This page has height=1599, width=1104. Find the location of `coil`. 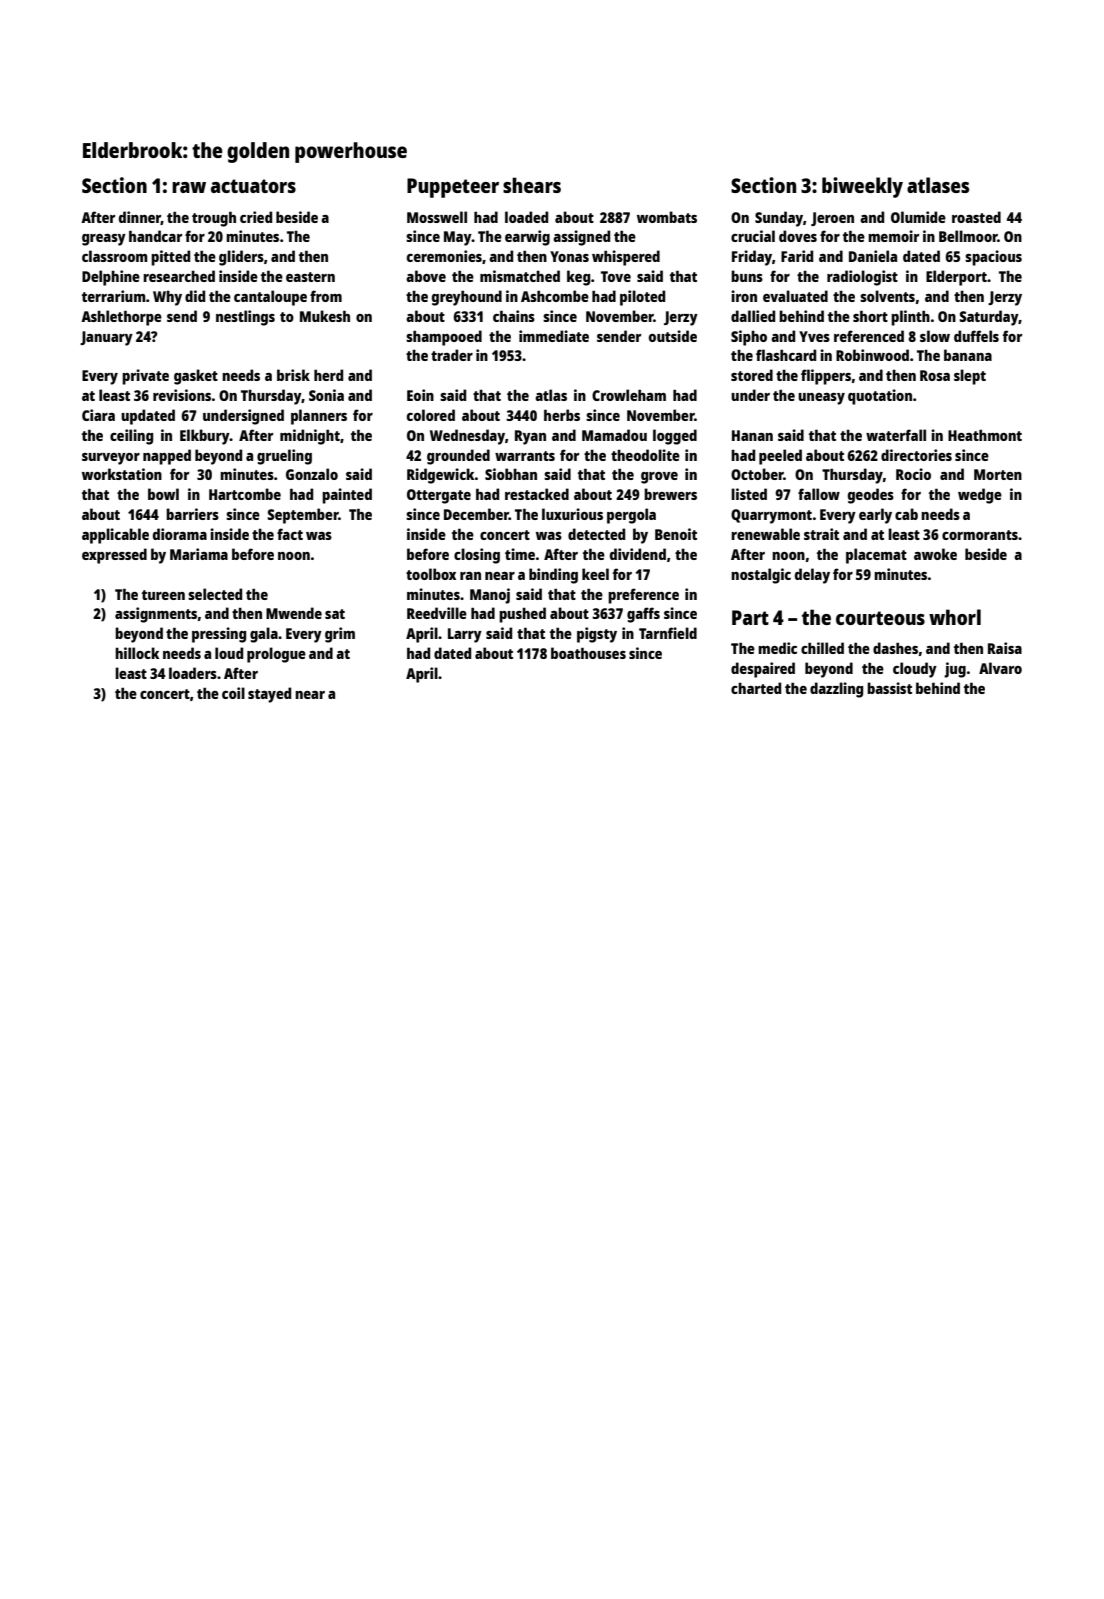

coil is located at coordinates (233, 693).
